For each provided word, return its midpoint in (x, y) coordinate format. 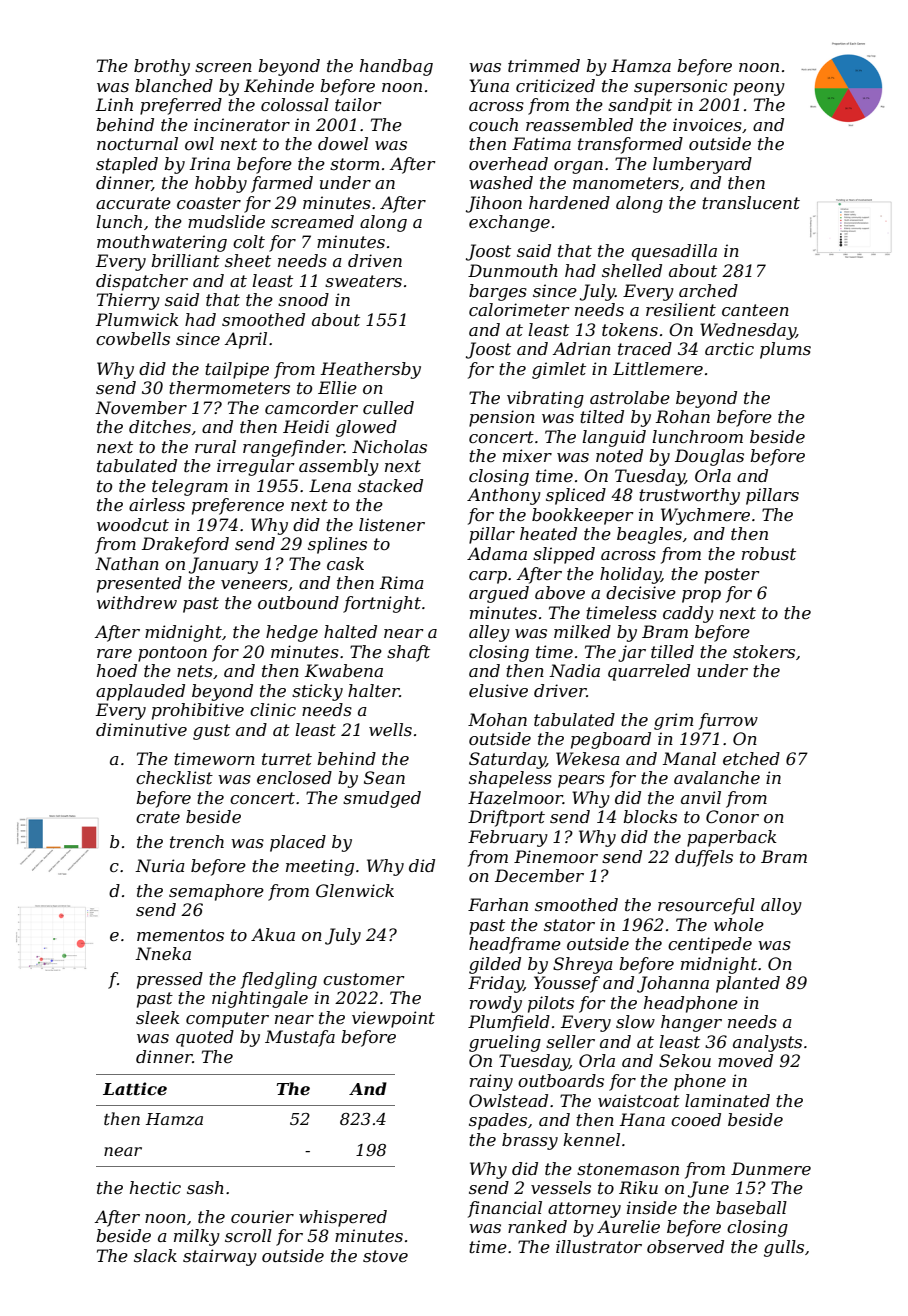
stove (385, 1256)
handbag (396, 67)
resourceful (706, 906)
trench (197, 841)
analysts (767, 1043)
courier (262, 1216)
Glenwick (355, 890)
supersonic (680, 87)
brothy (162, 67)
